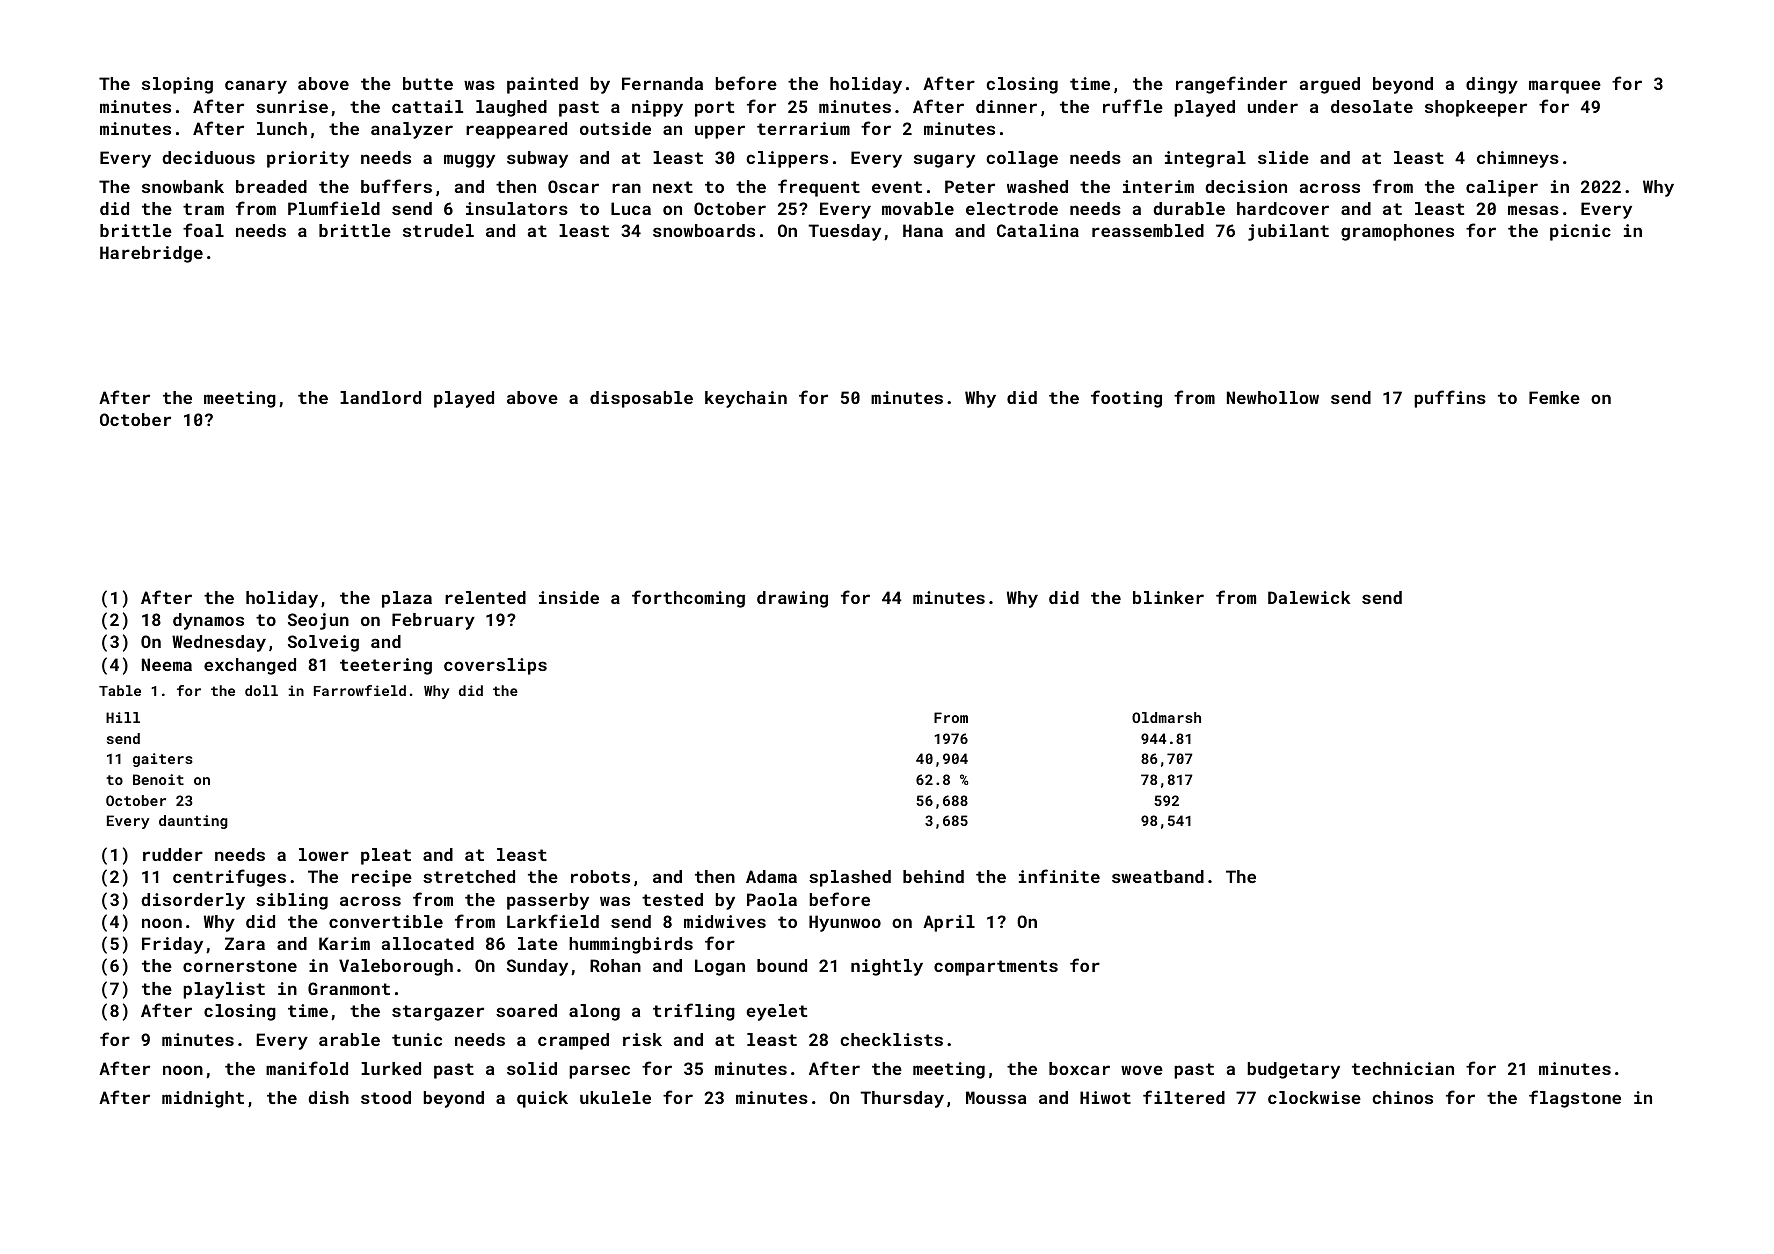  I want to click on marquee, so click(1565, 87).
